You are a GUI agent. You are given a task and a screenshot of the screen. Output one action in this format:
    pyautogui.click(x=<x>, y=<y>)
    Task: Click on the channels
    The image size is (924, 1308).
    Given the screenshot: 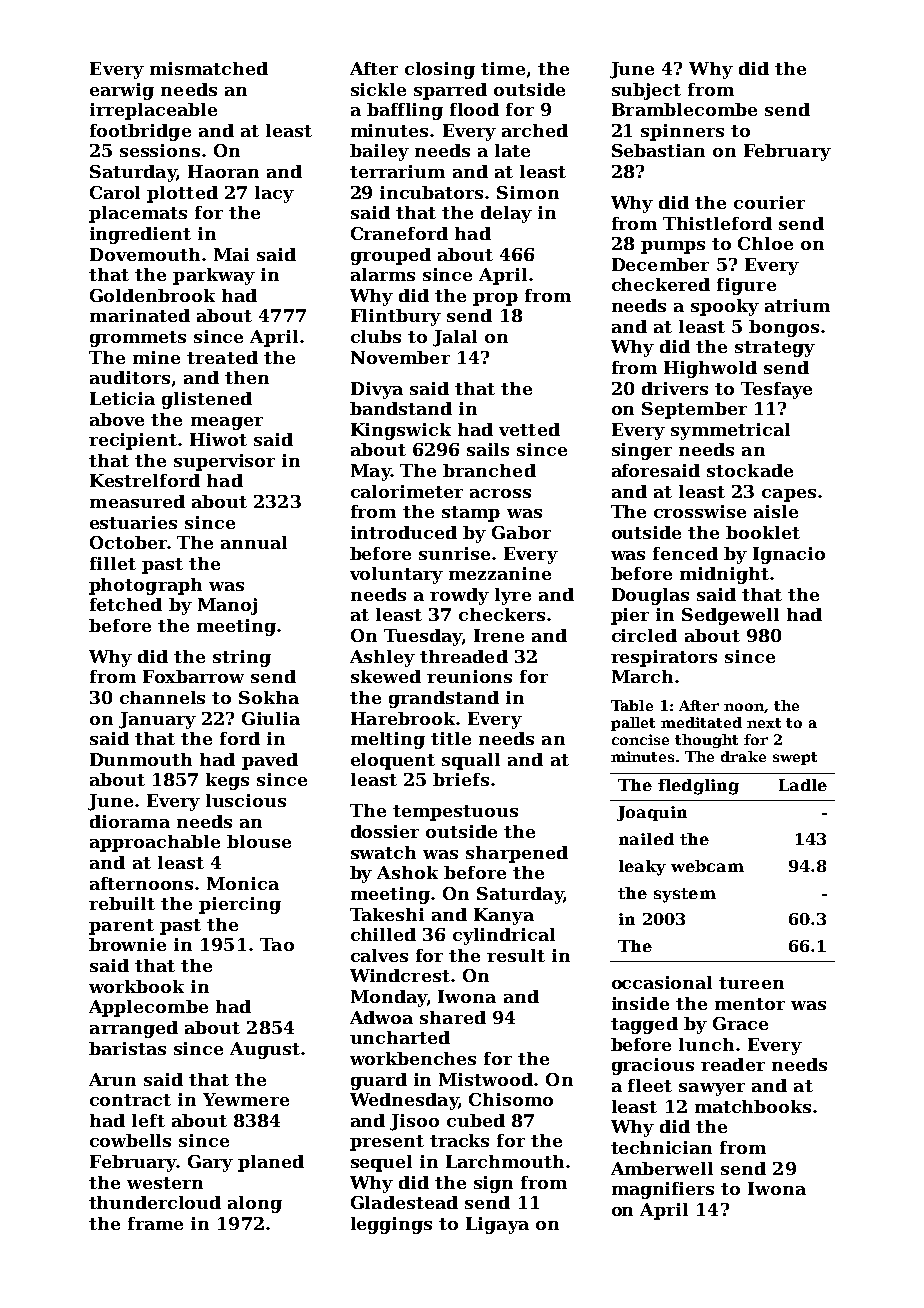 What is the action you would take?
    pyautogui.click(x=162, y=697)
